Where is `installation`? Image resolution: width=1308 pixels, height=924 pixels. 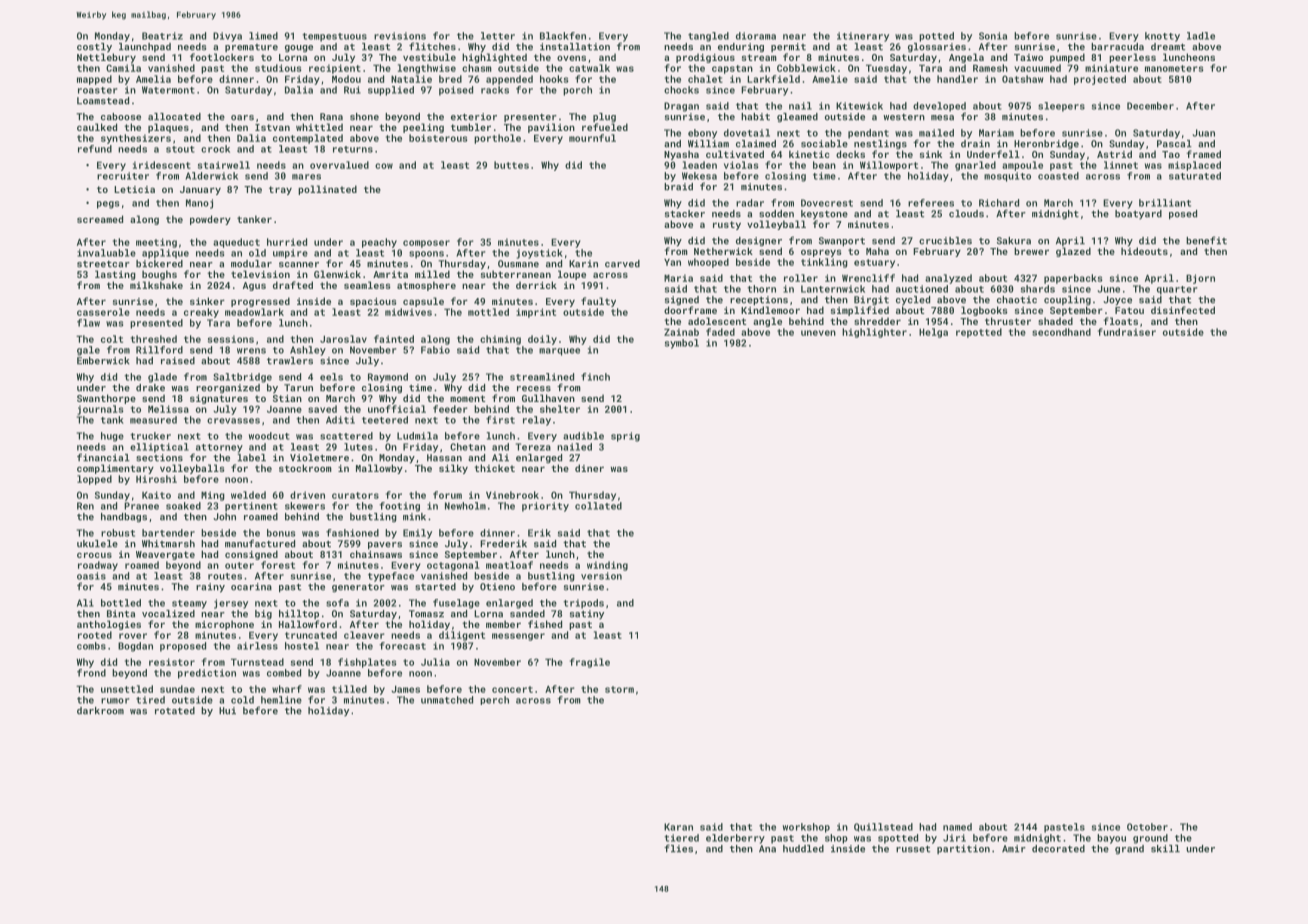 installation is located at coordinates (575, 47).
